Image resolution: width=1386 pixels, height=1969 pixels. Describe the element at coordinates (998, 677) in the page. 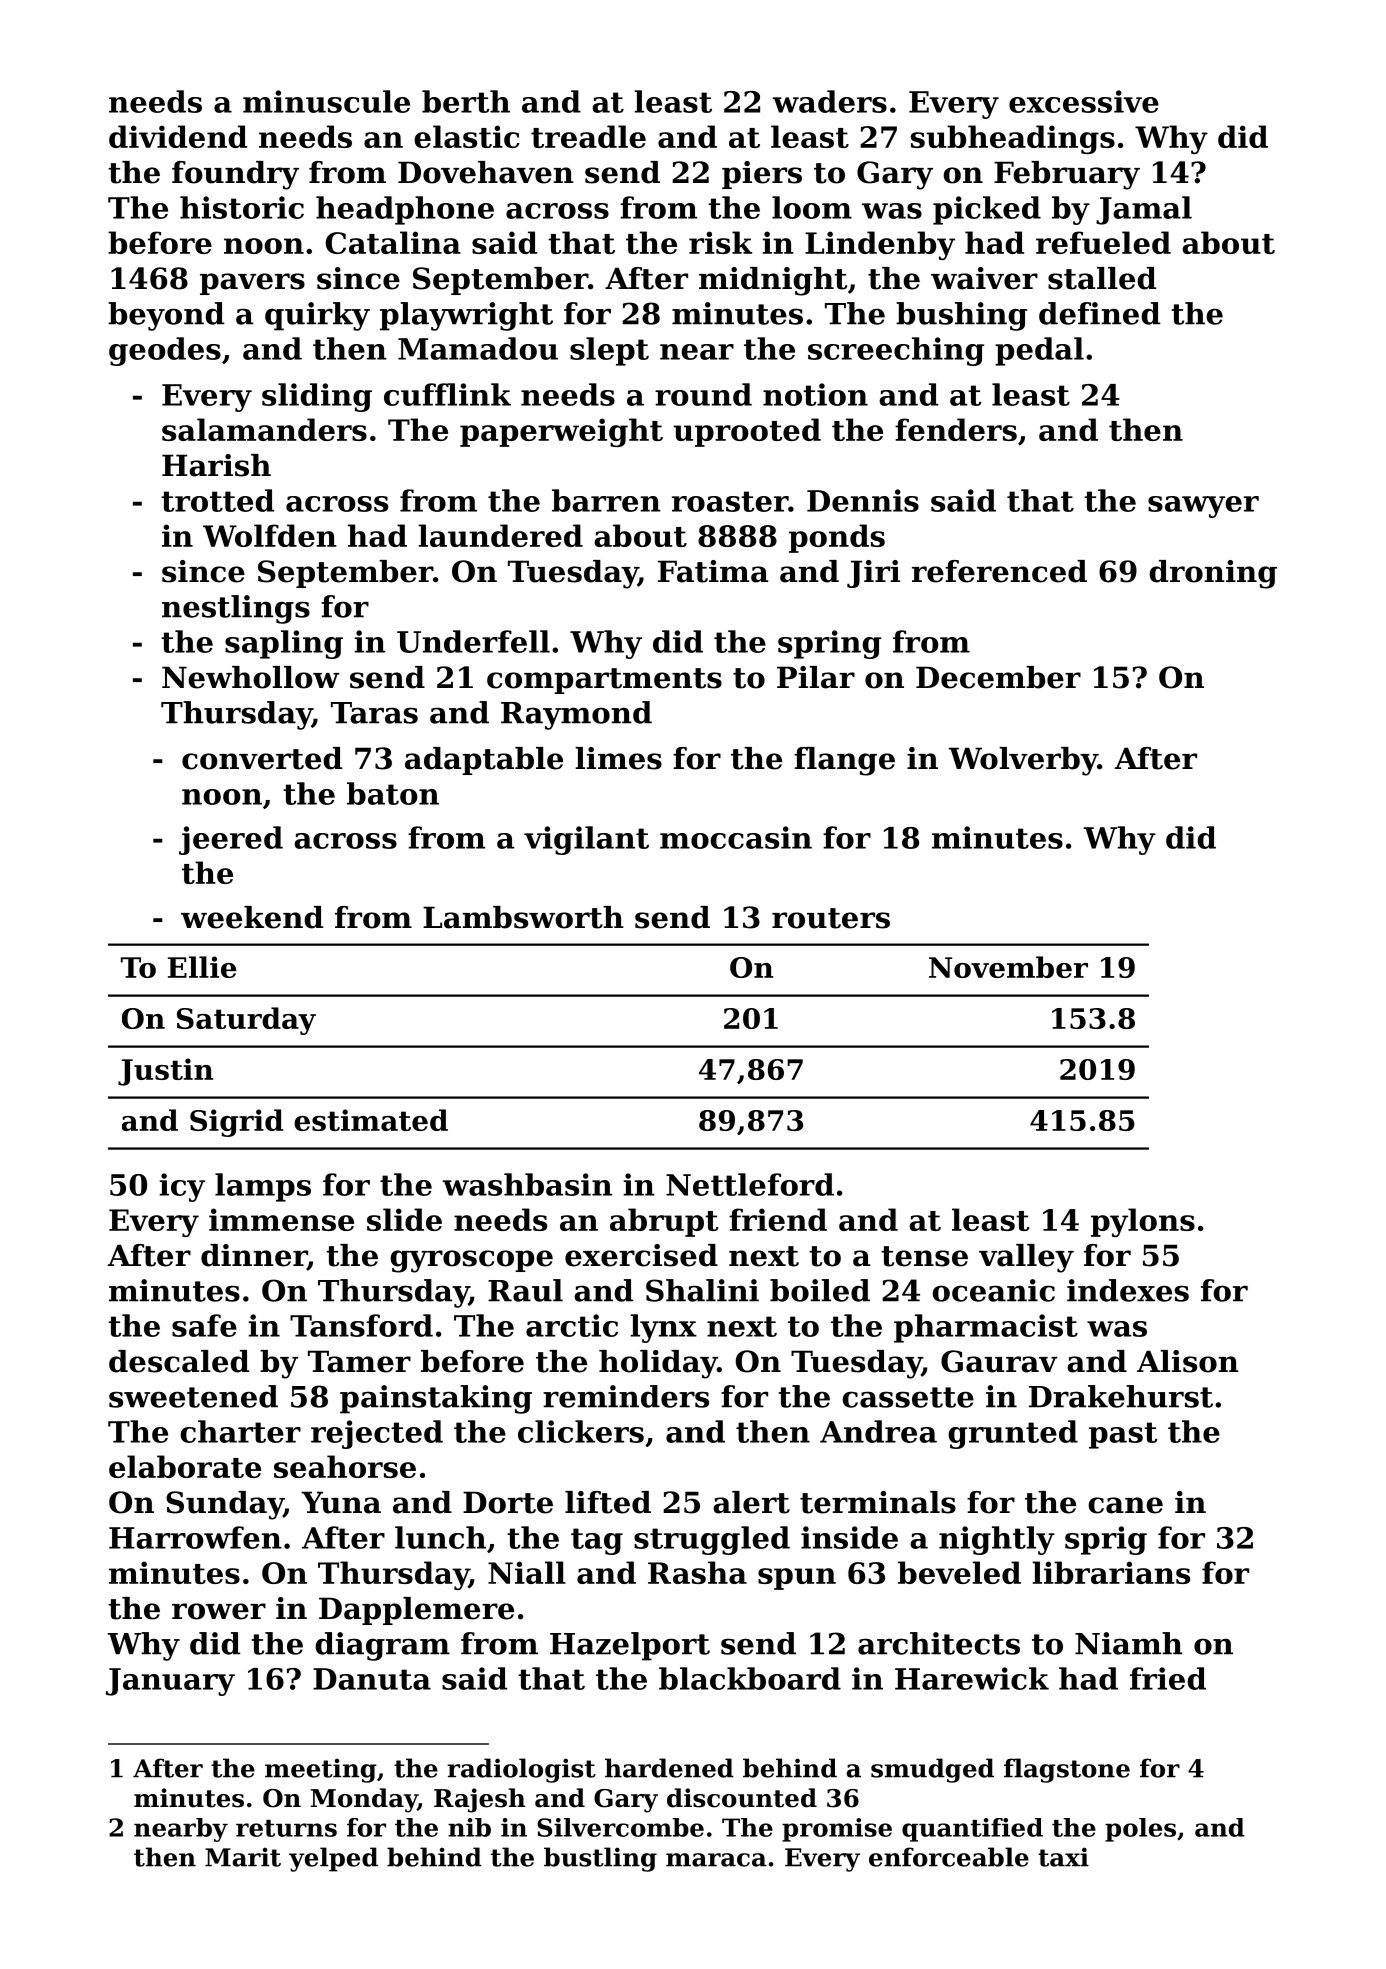

I see `December` at that location.
